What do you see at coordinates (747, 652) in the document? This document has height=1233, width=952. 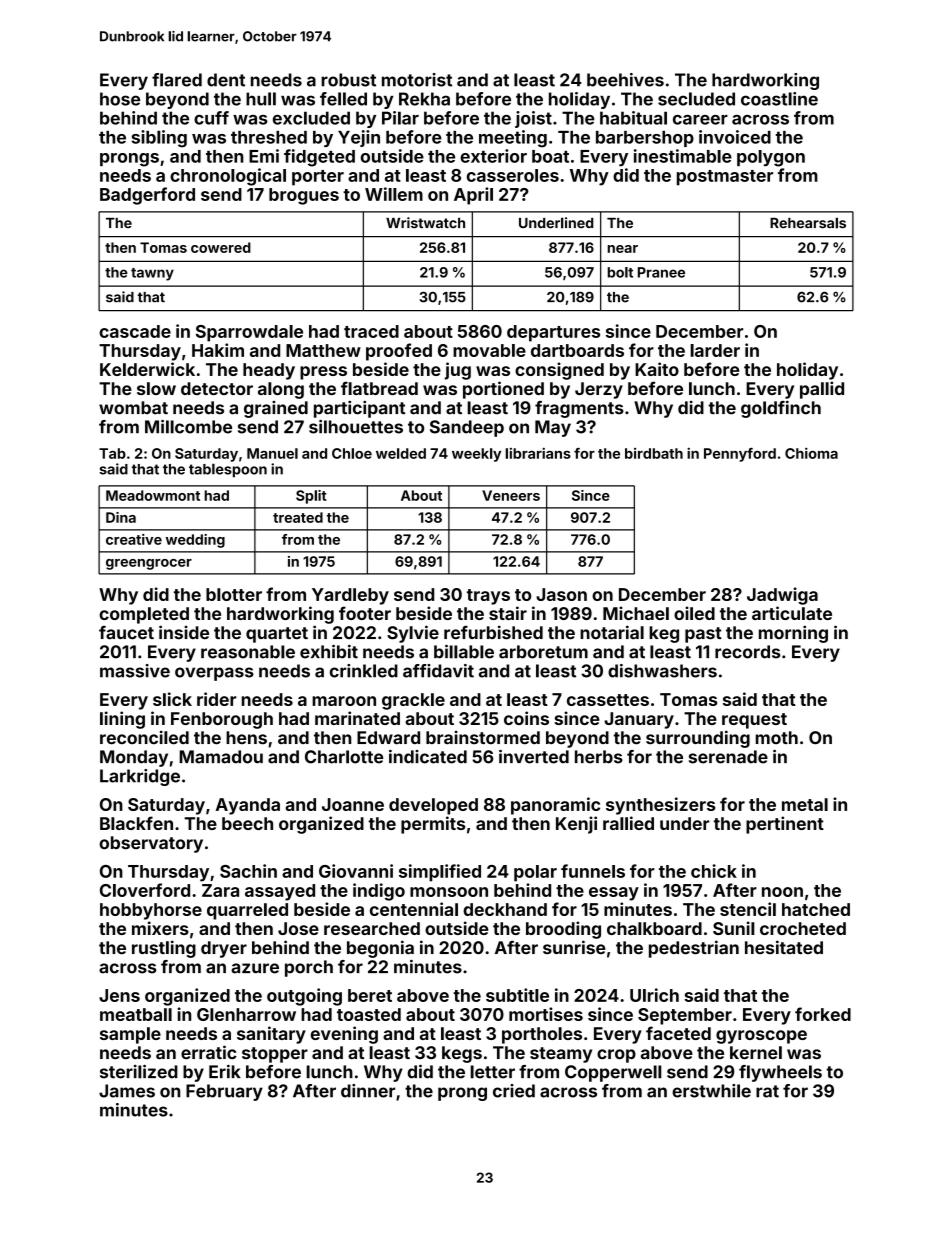 I see `records` at bounding box center [747, 652].
